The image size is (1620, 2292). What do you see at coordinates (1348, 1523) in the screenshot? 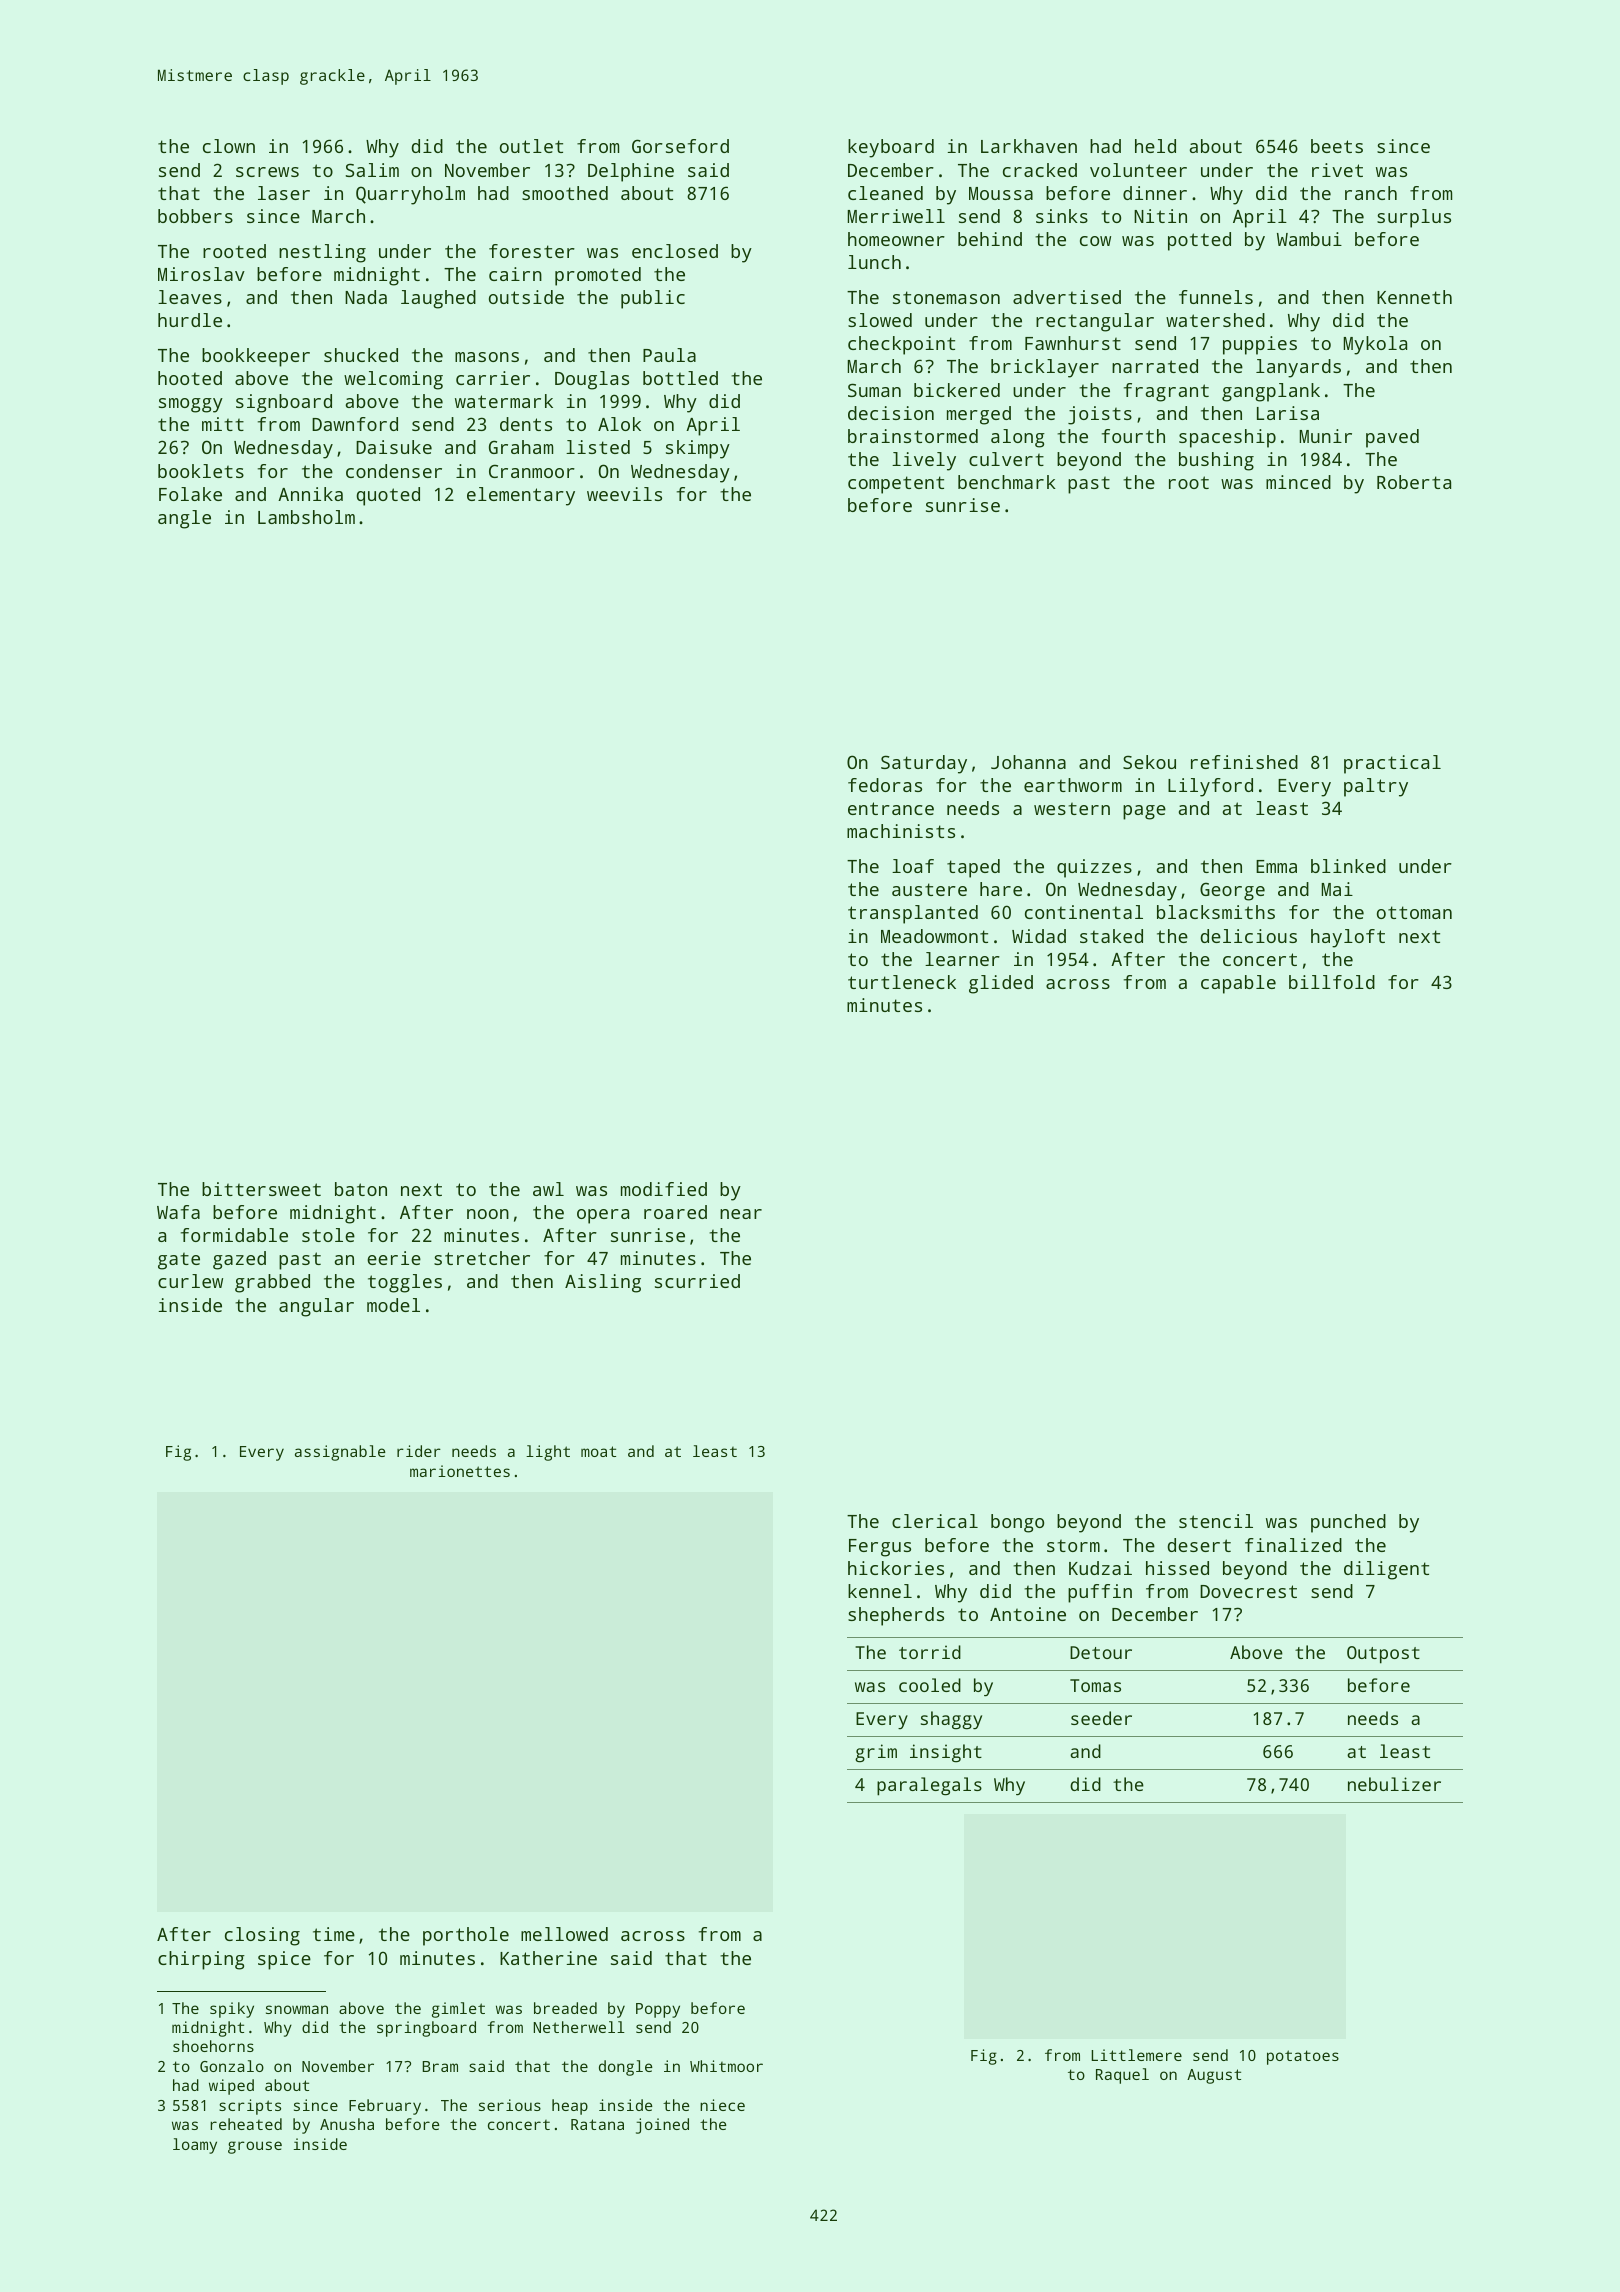
I see `punched` at bounding box center [1348, 1523].
